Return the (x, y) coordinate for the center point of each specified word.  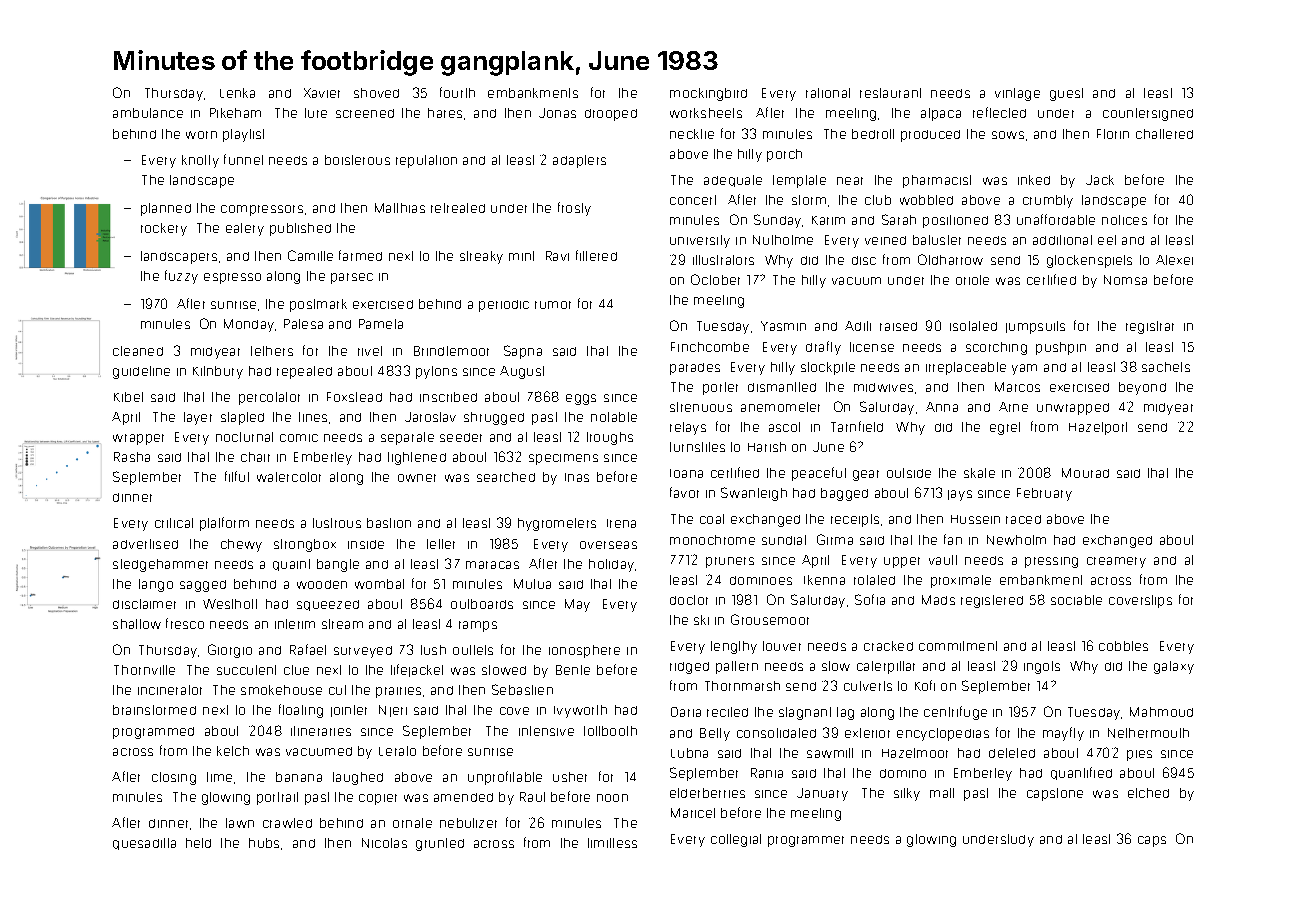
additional (1062, 240)
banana (299, 777)
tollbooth (610, 731)
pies (1139, 755)
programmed (153, 733)
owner (417, 478)
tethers (272, 351)
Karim (828, 220)
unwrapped (1073, 409)
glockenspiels (1089, 261)
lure (316, 113)
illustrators (723, 260)
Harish (767, 447)
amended (463, 797)
